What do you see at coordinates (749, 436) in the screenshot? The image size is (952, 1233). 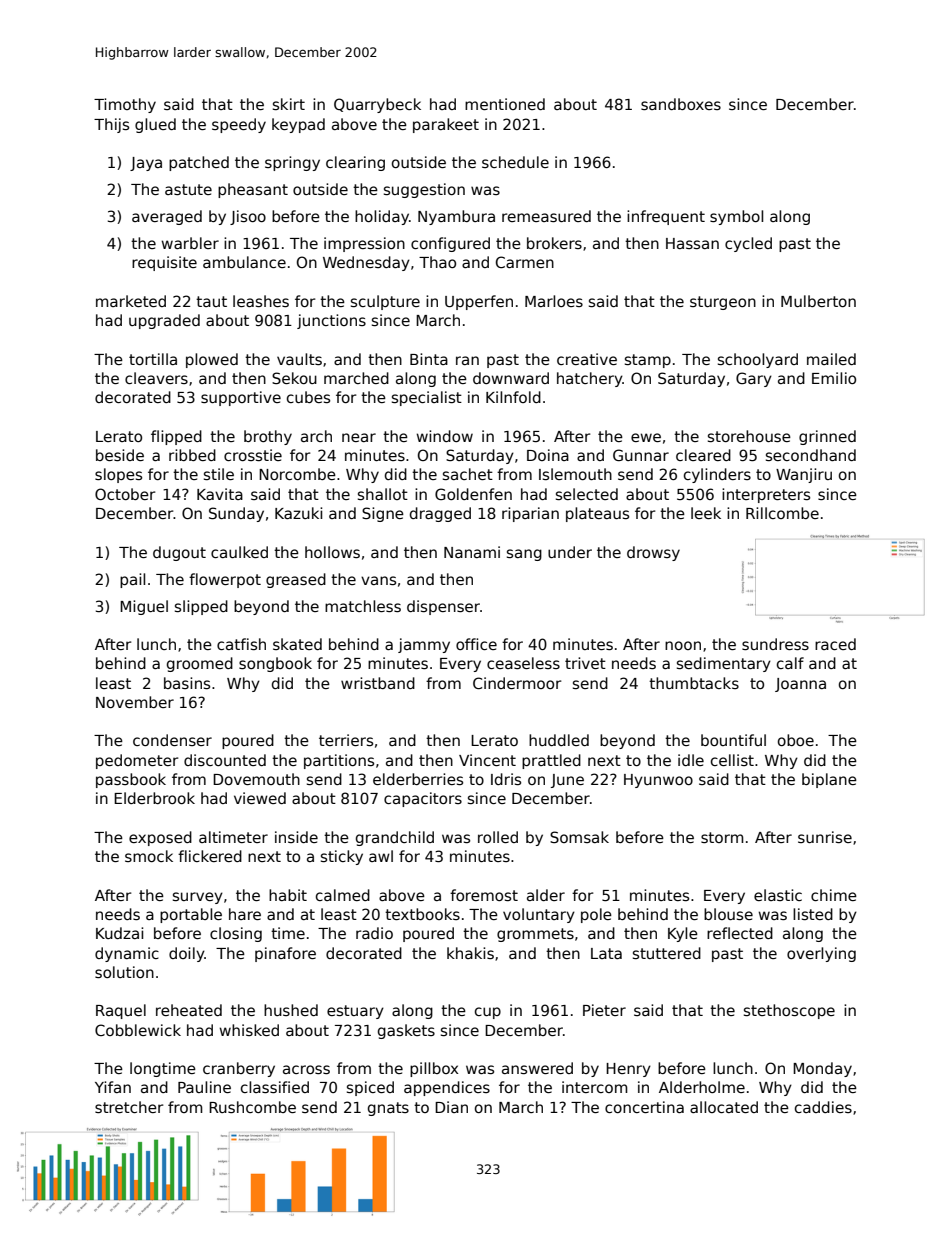 I see `storehouse` at bounding box center [749, 436].
